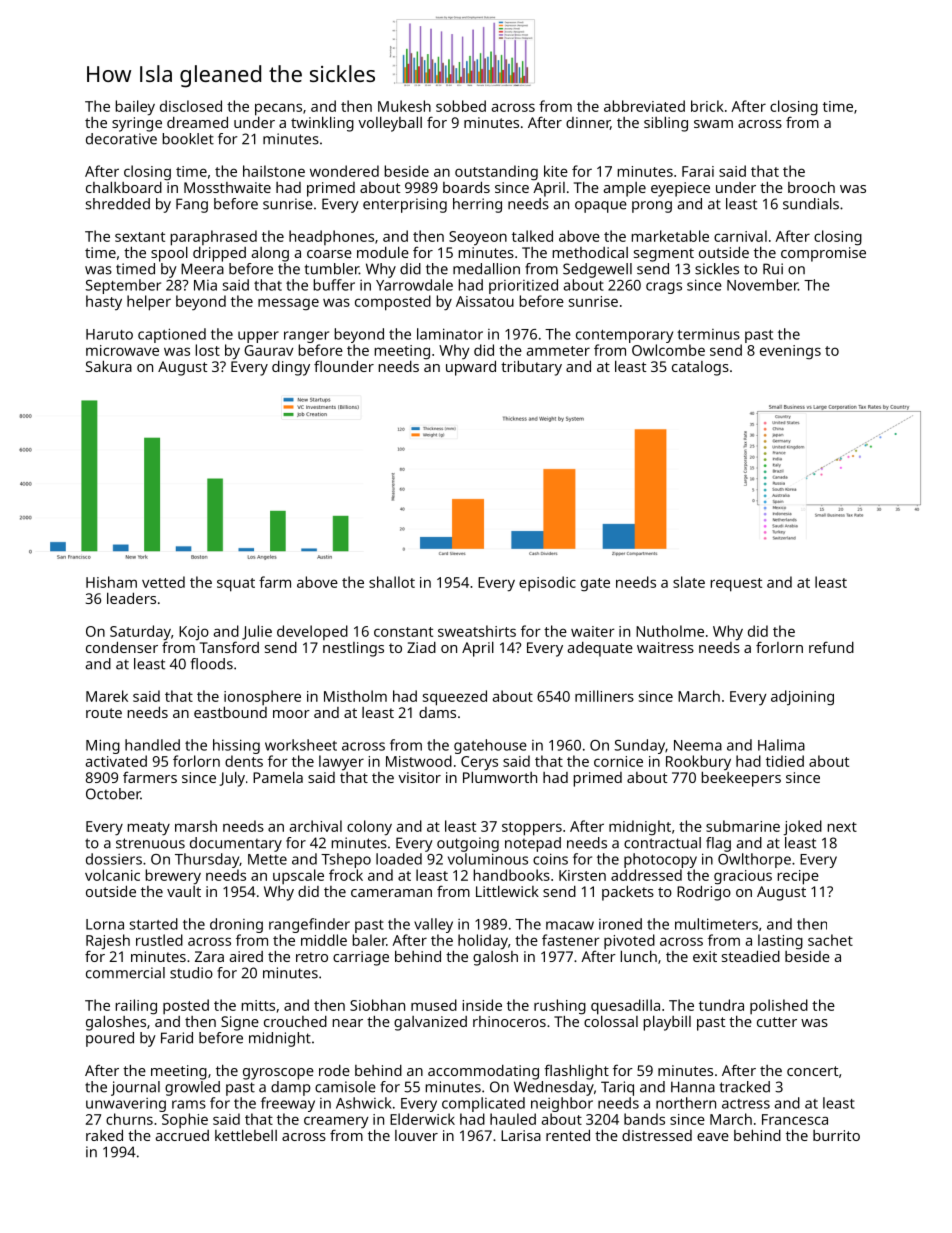  I want to click on brick, so click(707, 106).
